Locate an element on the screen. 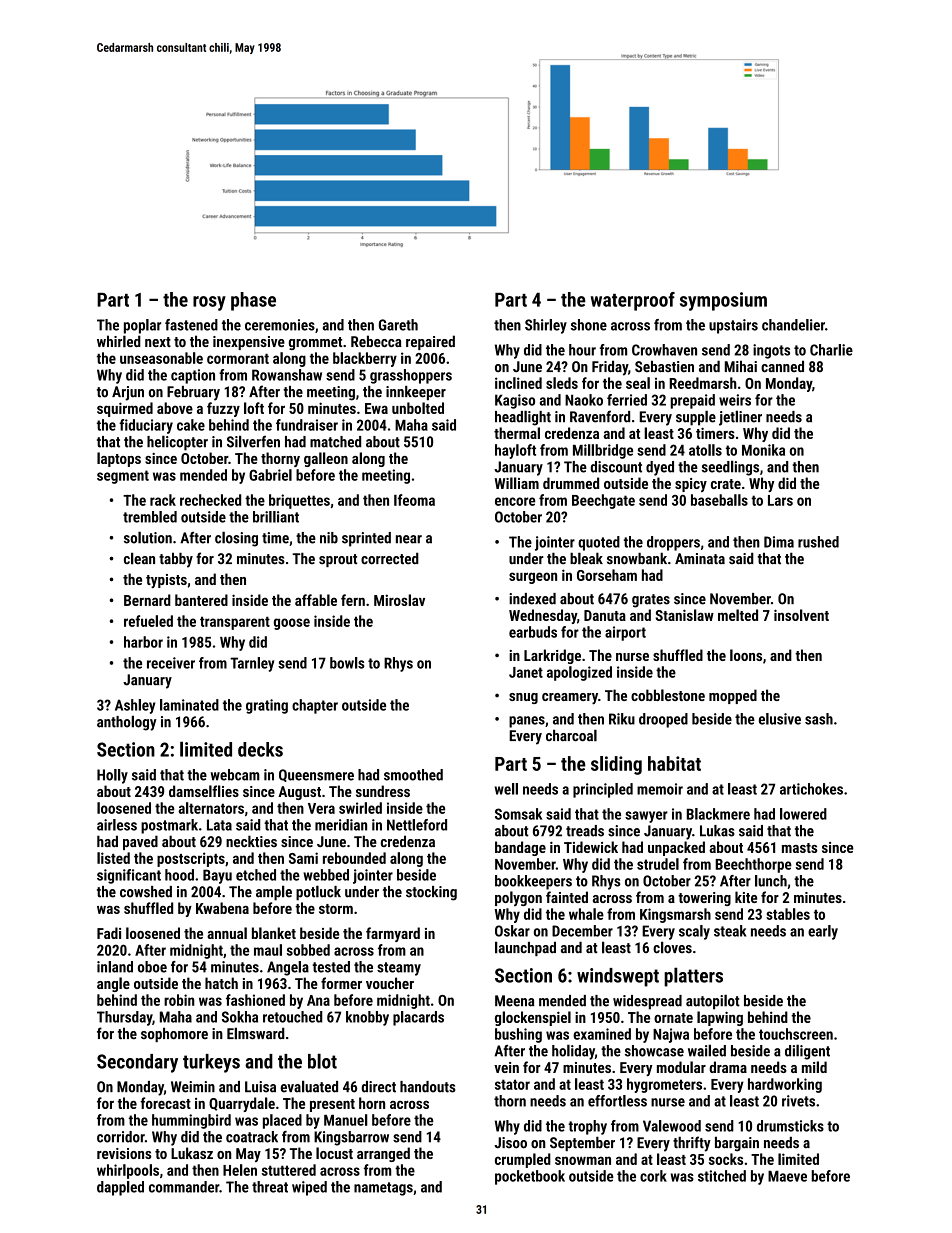 This screenshot has width=952, height=1233. dappled is located at coordinates (120, 1188).
